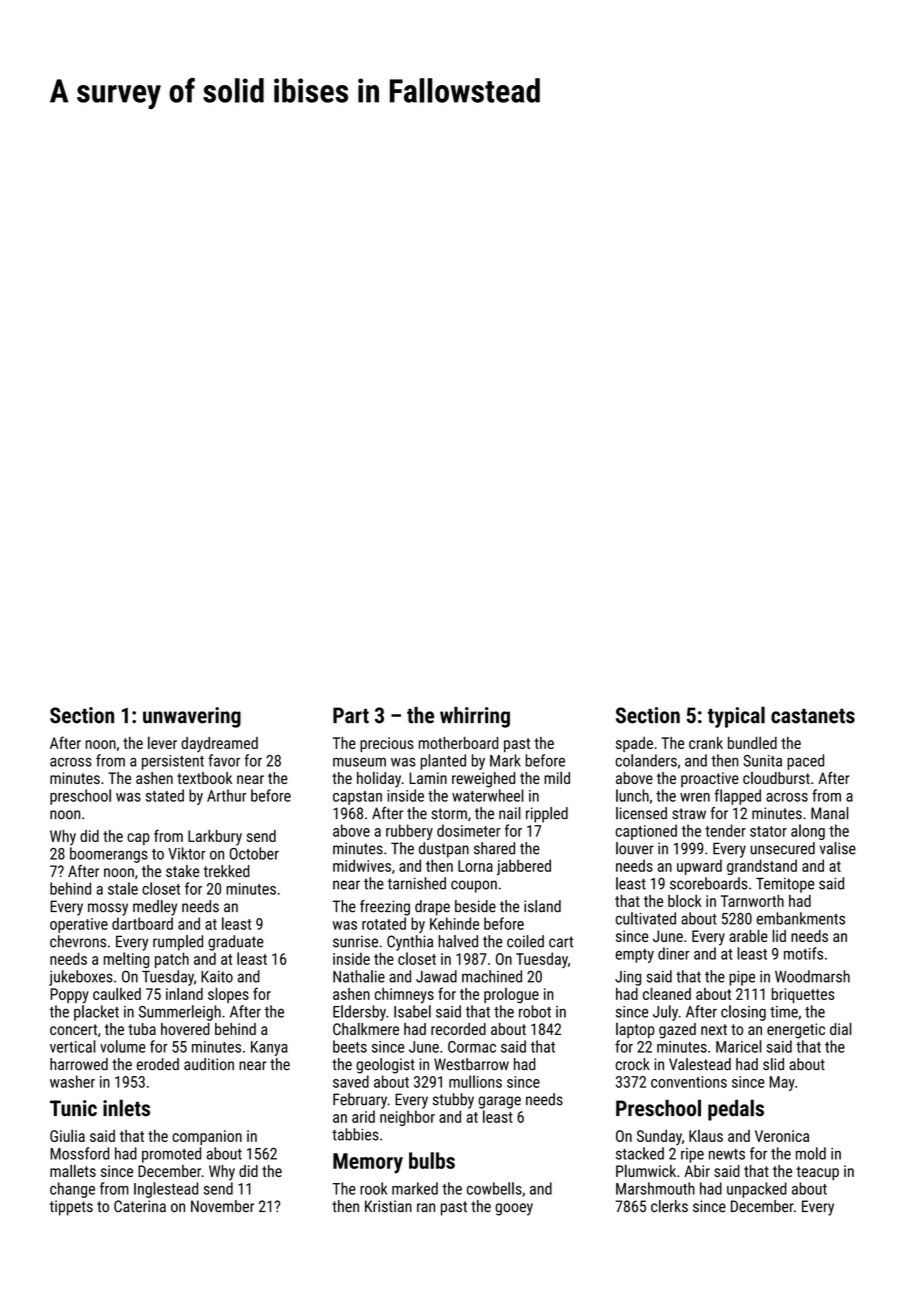 The height and width of the screenshot is (1316, 908). Describe the element at coordinates (782, 848) in the screenshot. I see `unsecured` at that location.
